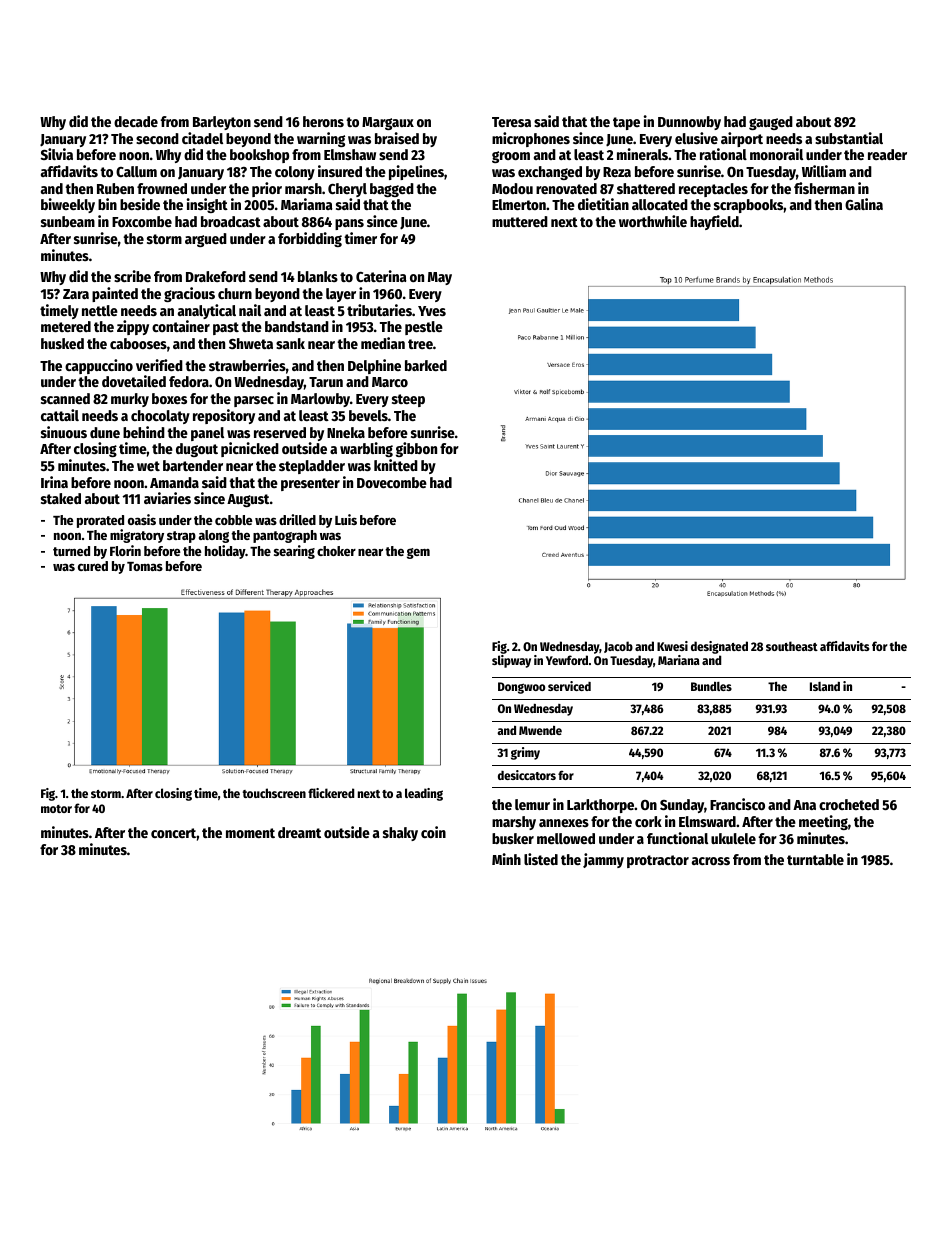  Describe the element at coordinates (792, 646) in the image. I see `southeast` at that location.
